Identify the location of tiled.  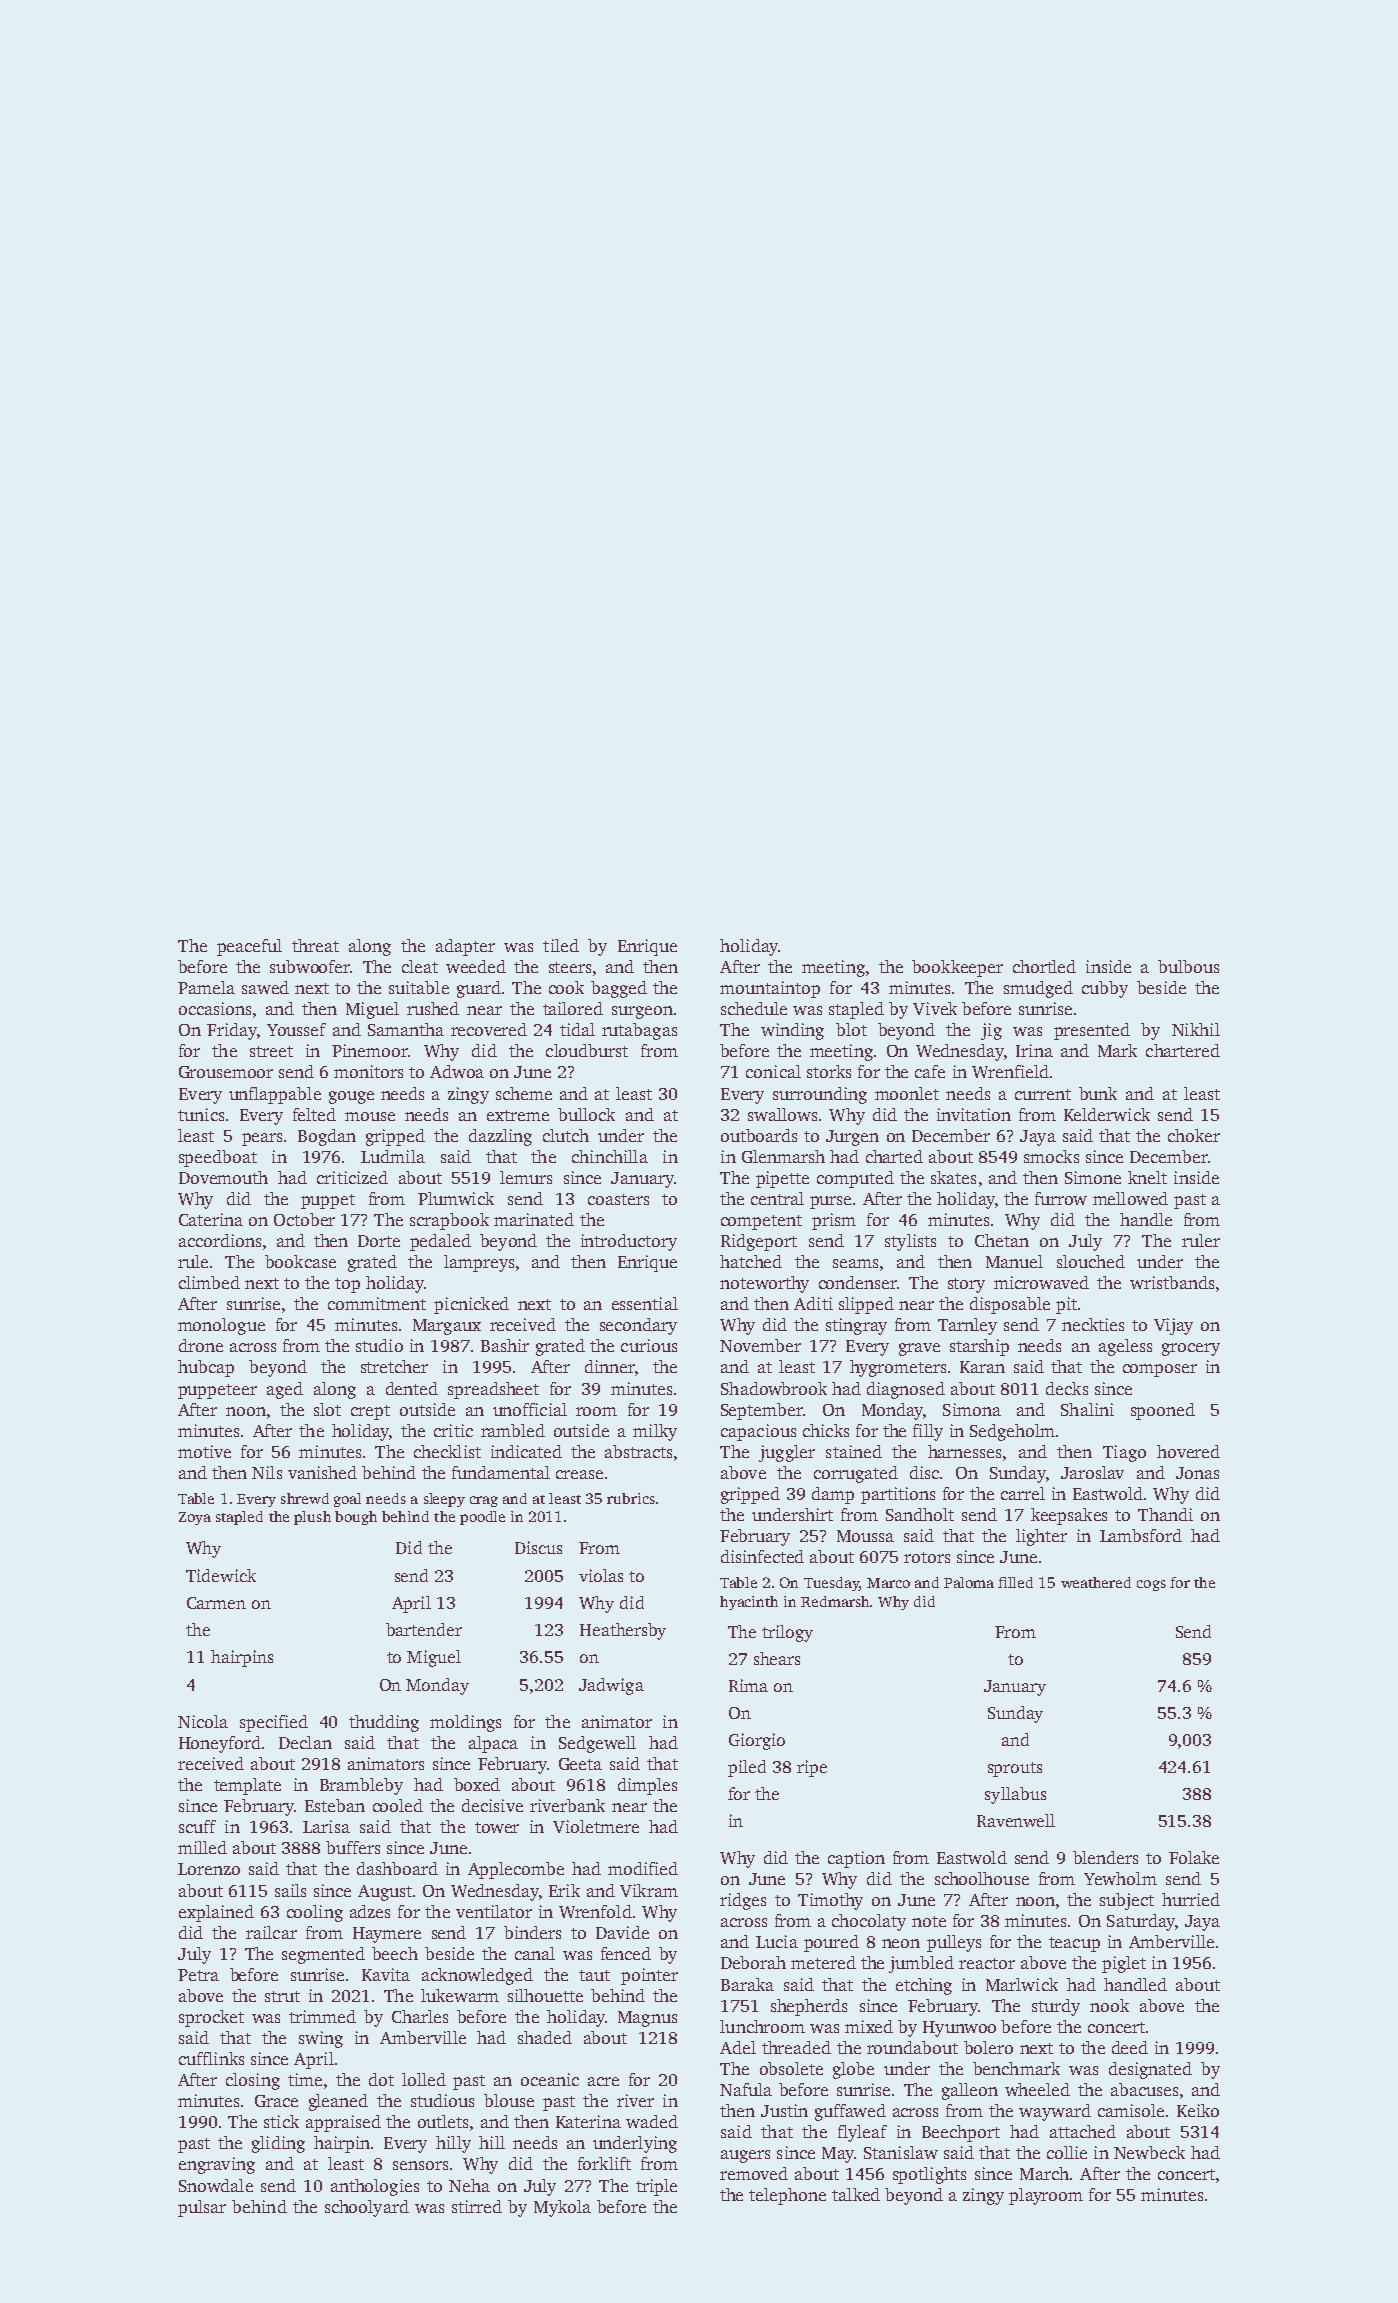
(561, 945).
